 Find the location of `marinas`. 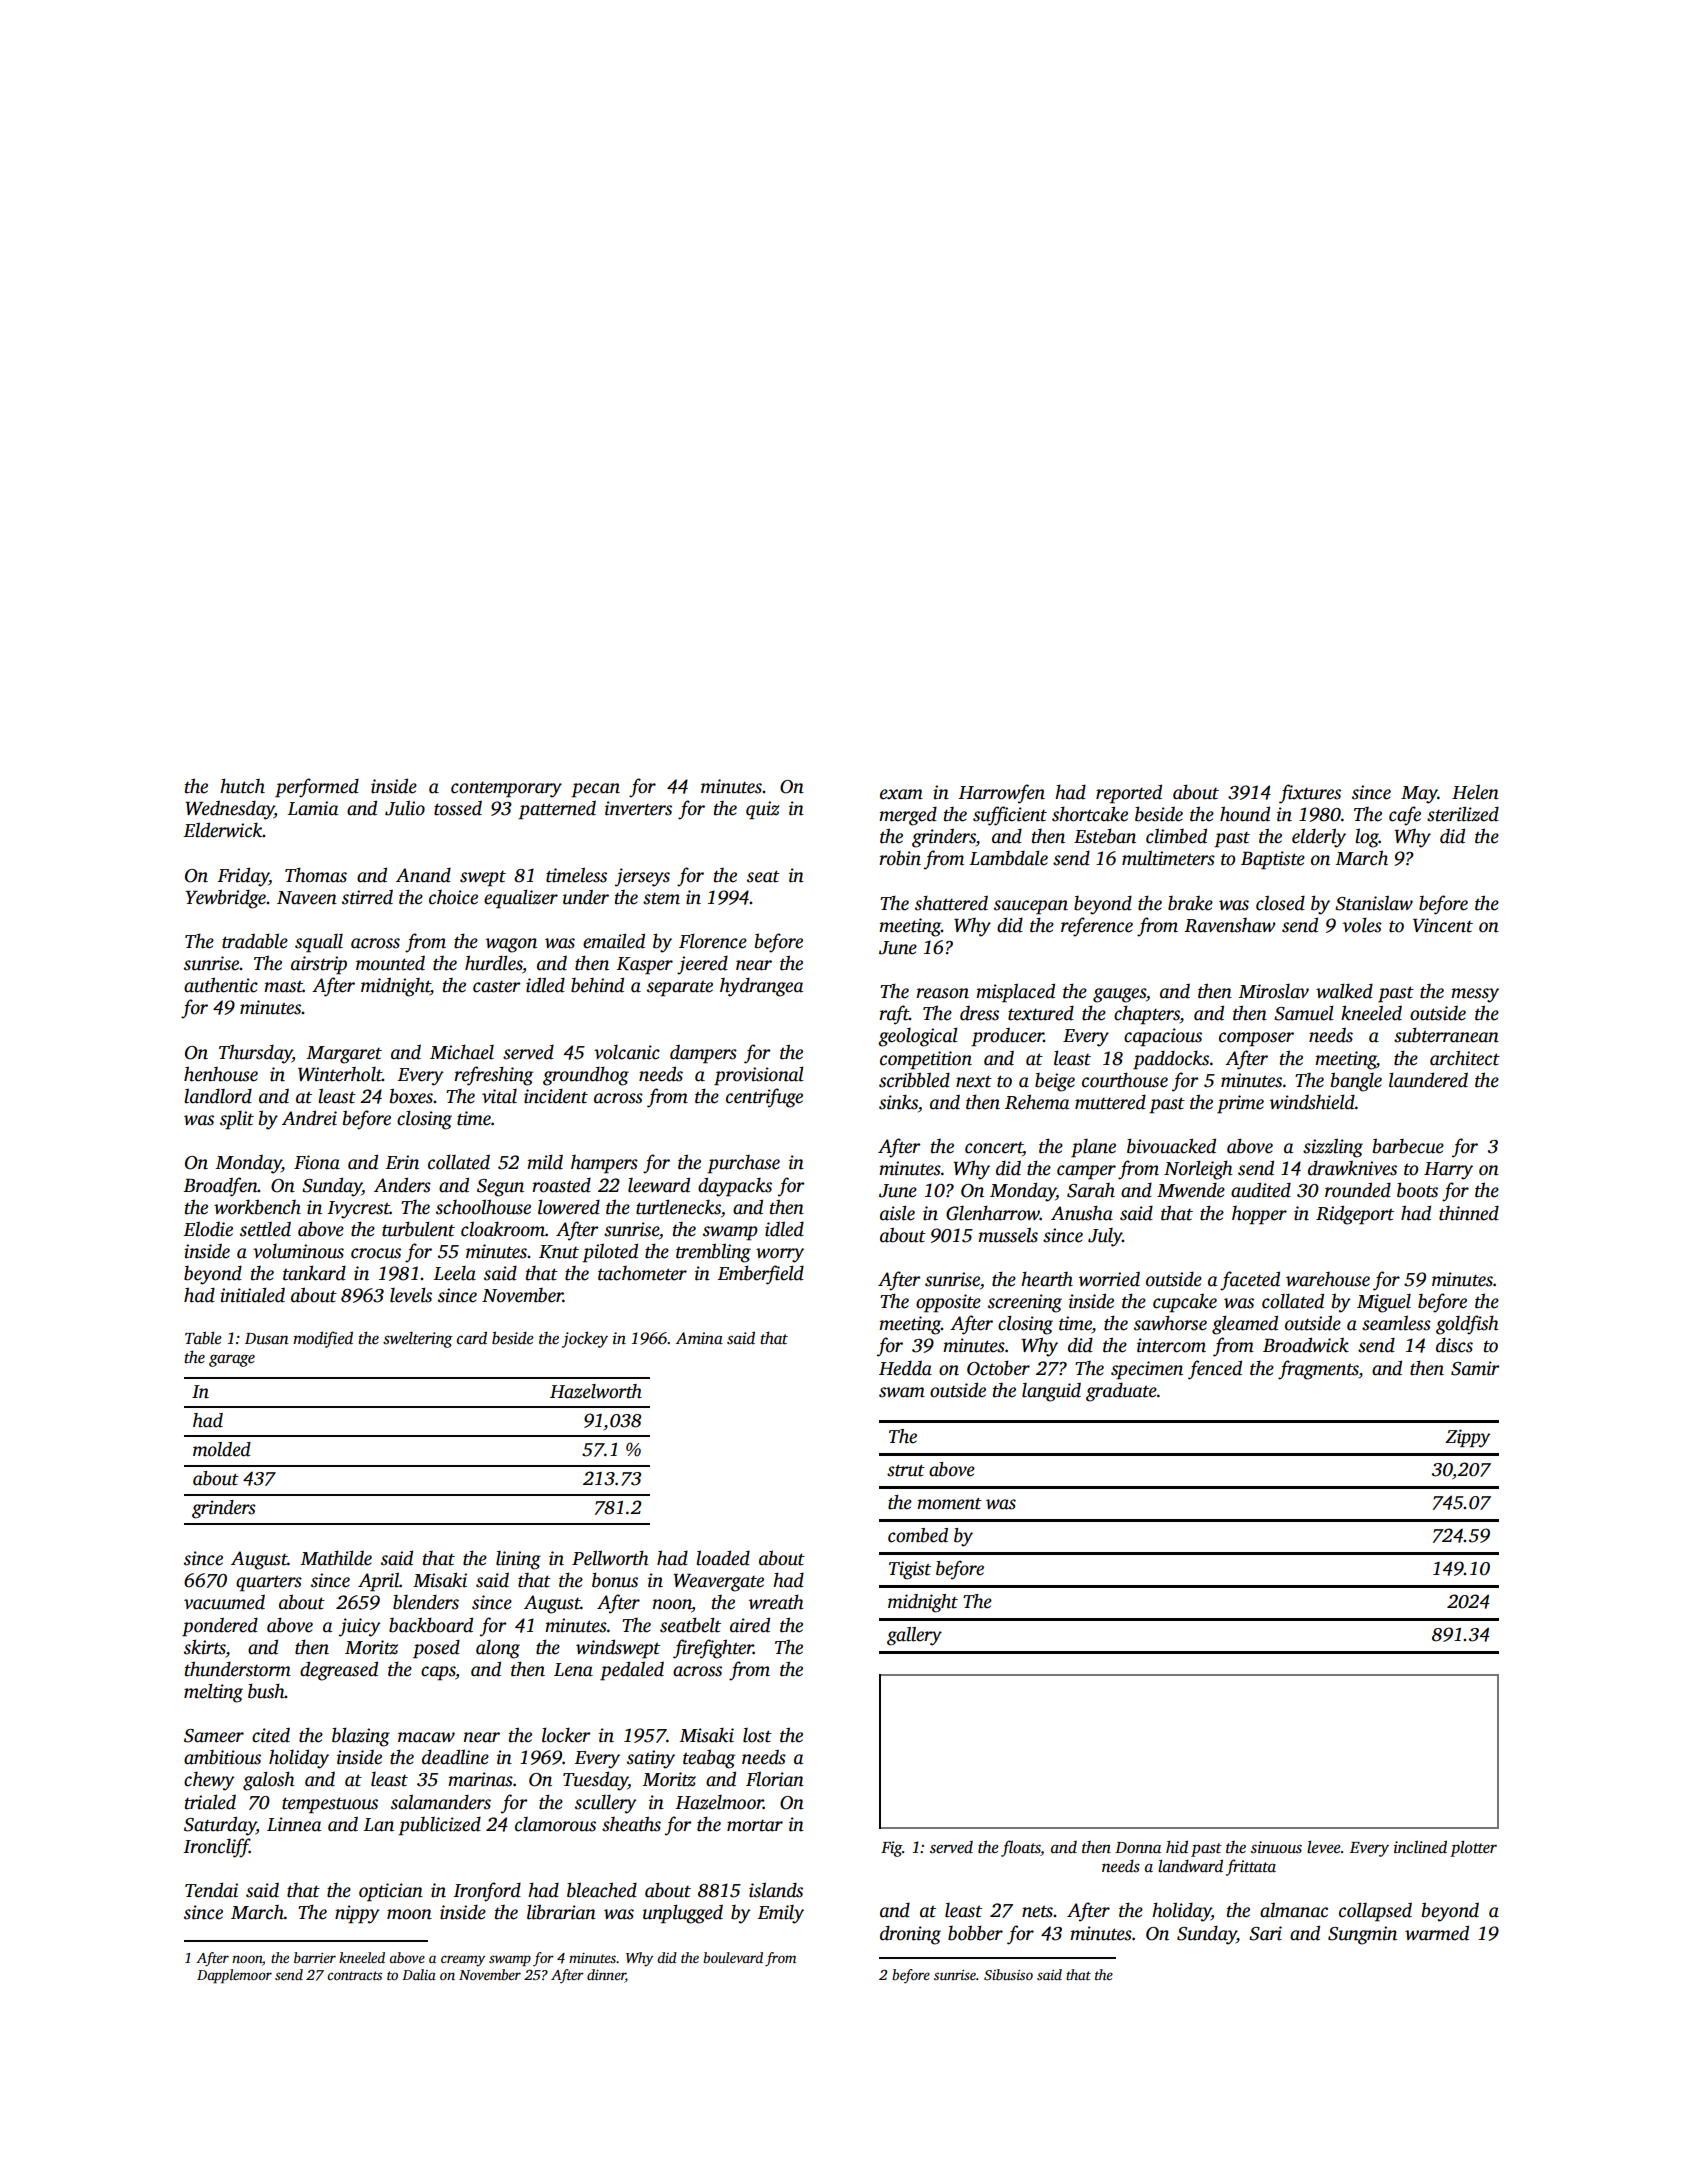

marinas is located at coordinates (480, 1779).
